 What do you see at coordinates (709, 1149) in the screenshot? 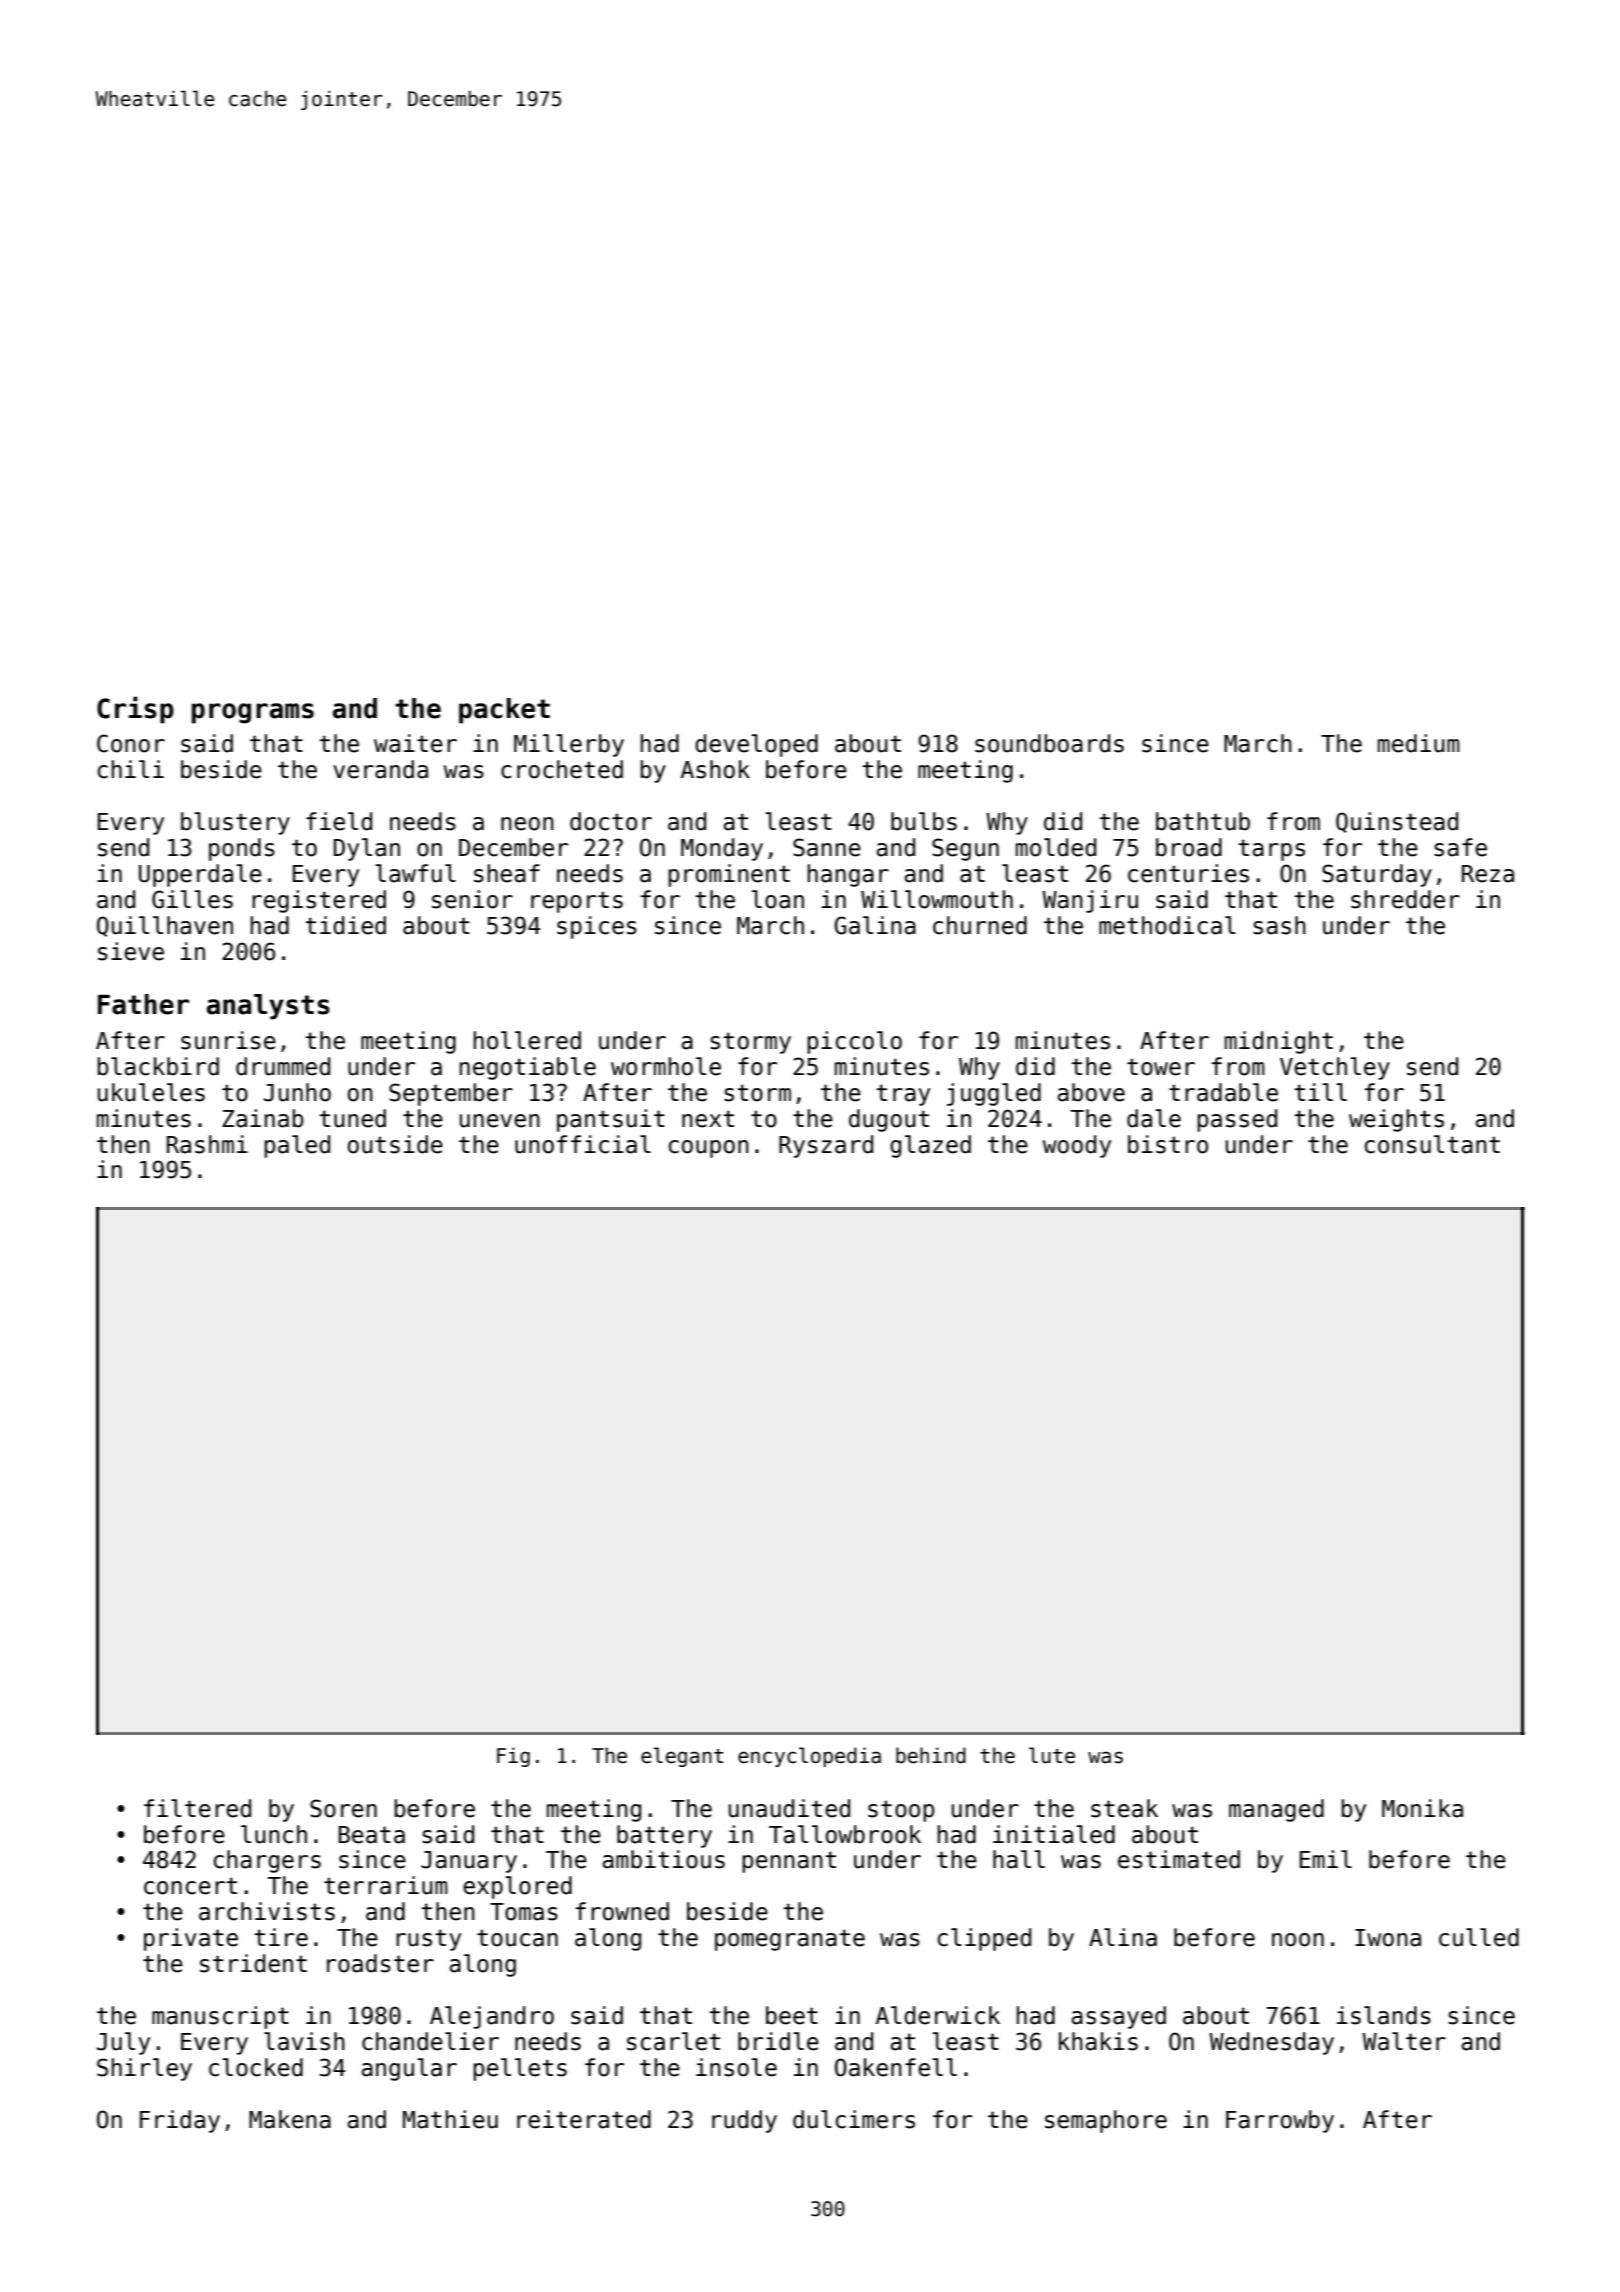
I see `coupon` at bounding box center [709, 1149].
